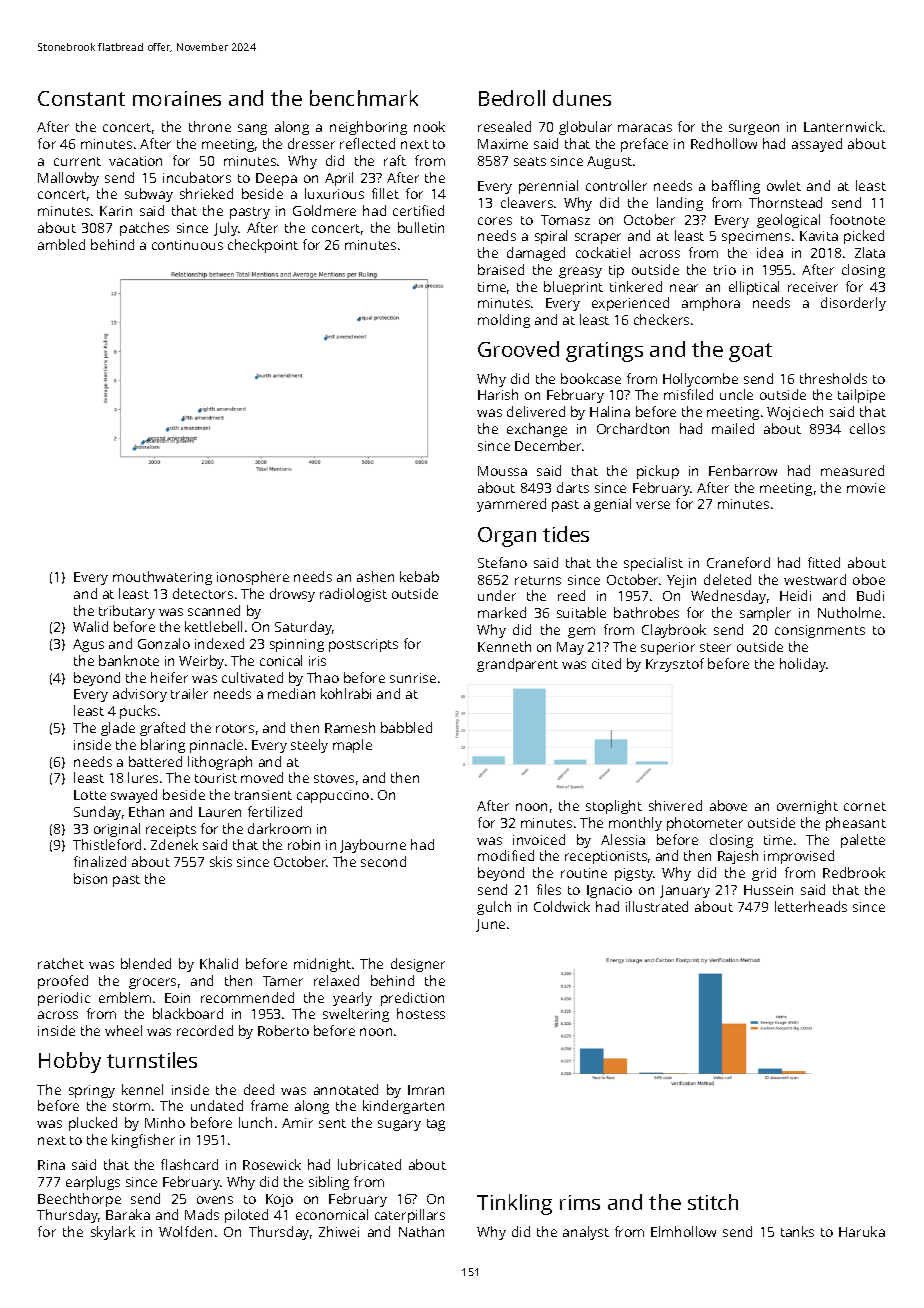  I want to click on Wolfden, so click(185, 1231).
